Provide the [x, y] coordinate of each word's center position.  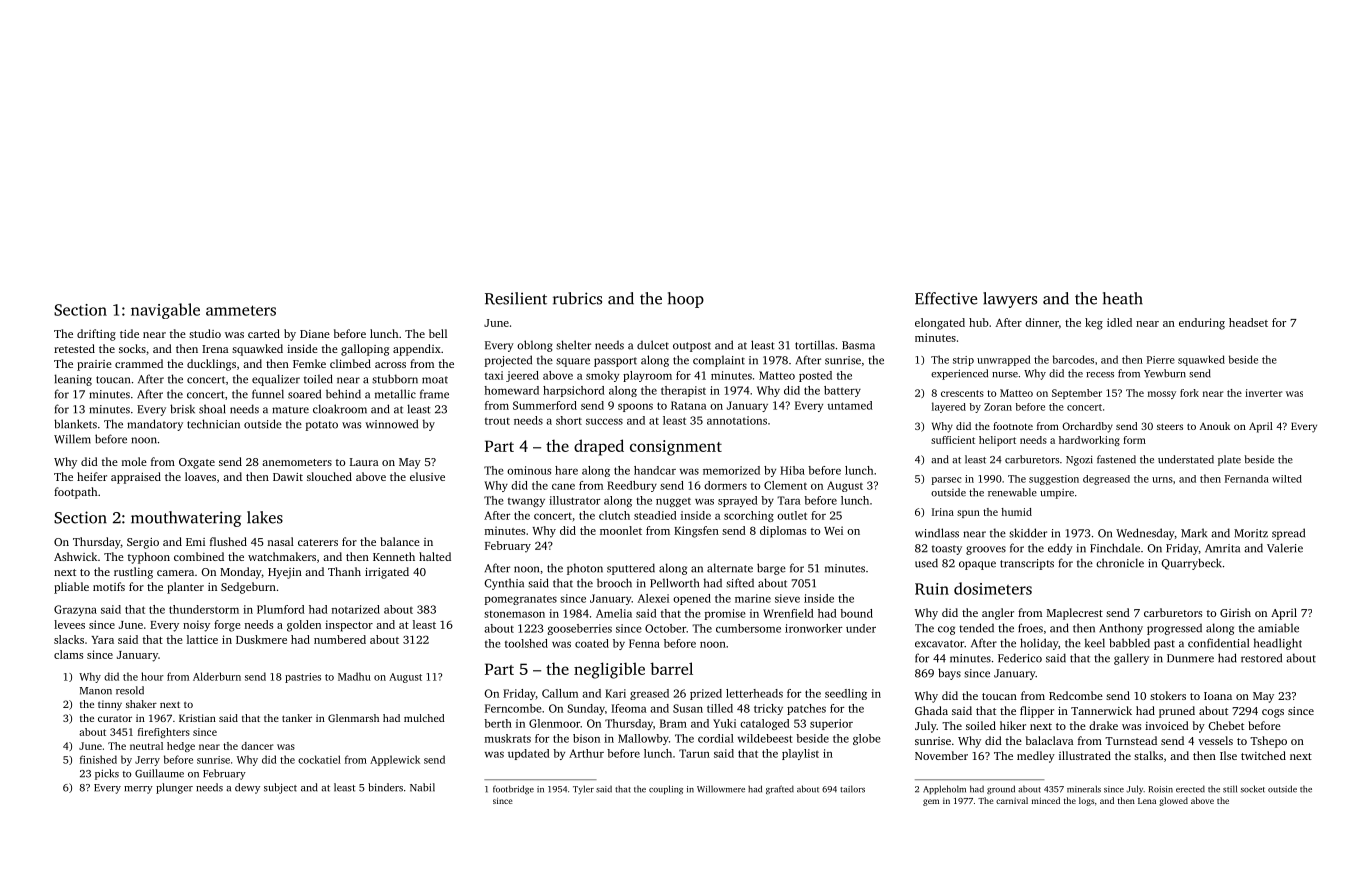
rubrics [577, 298]
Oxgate [197, 463]
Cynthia [504, 584]
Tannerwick [1101, 710]
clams [68, 654]
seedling [846, 694]
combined [199, 556]
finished [98, 759]
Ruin [932, 589]
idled [1119, 322]
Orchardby [1087, 427]
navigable [165, 311]
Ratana [689, 405]
